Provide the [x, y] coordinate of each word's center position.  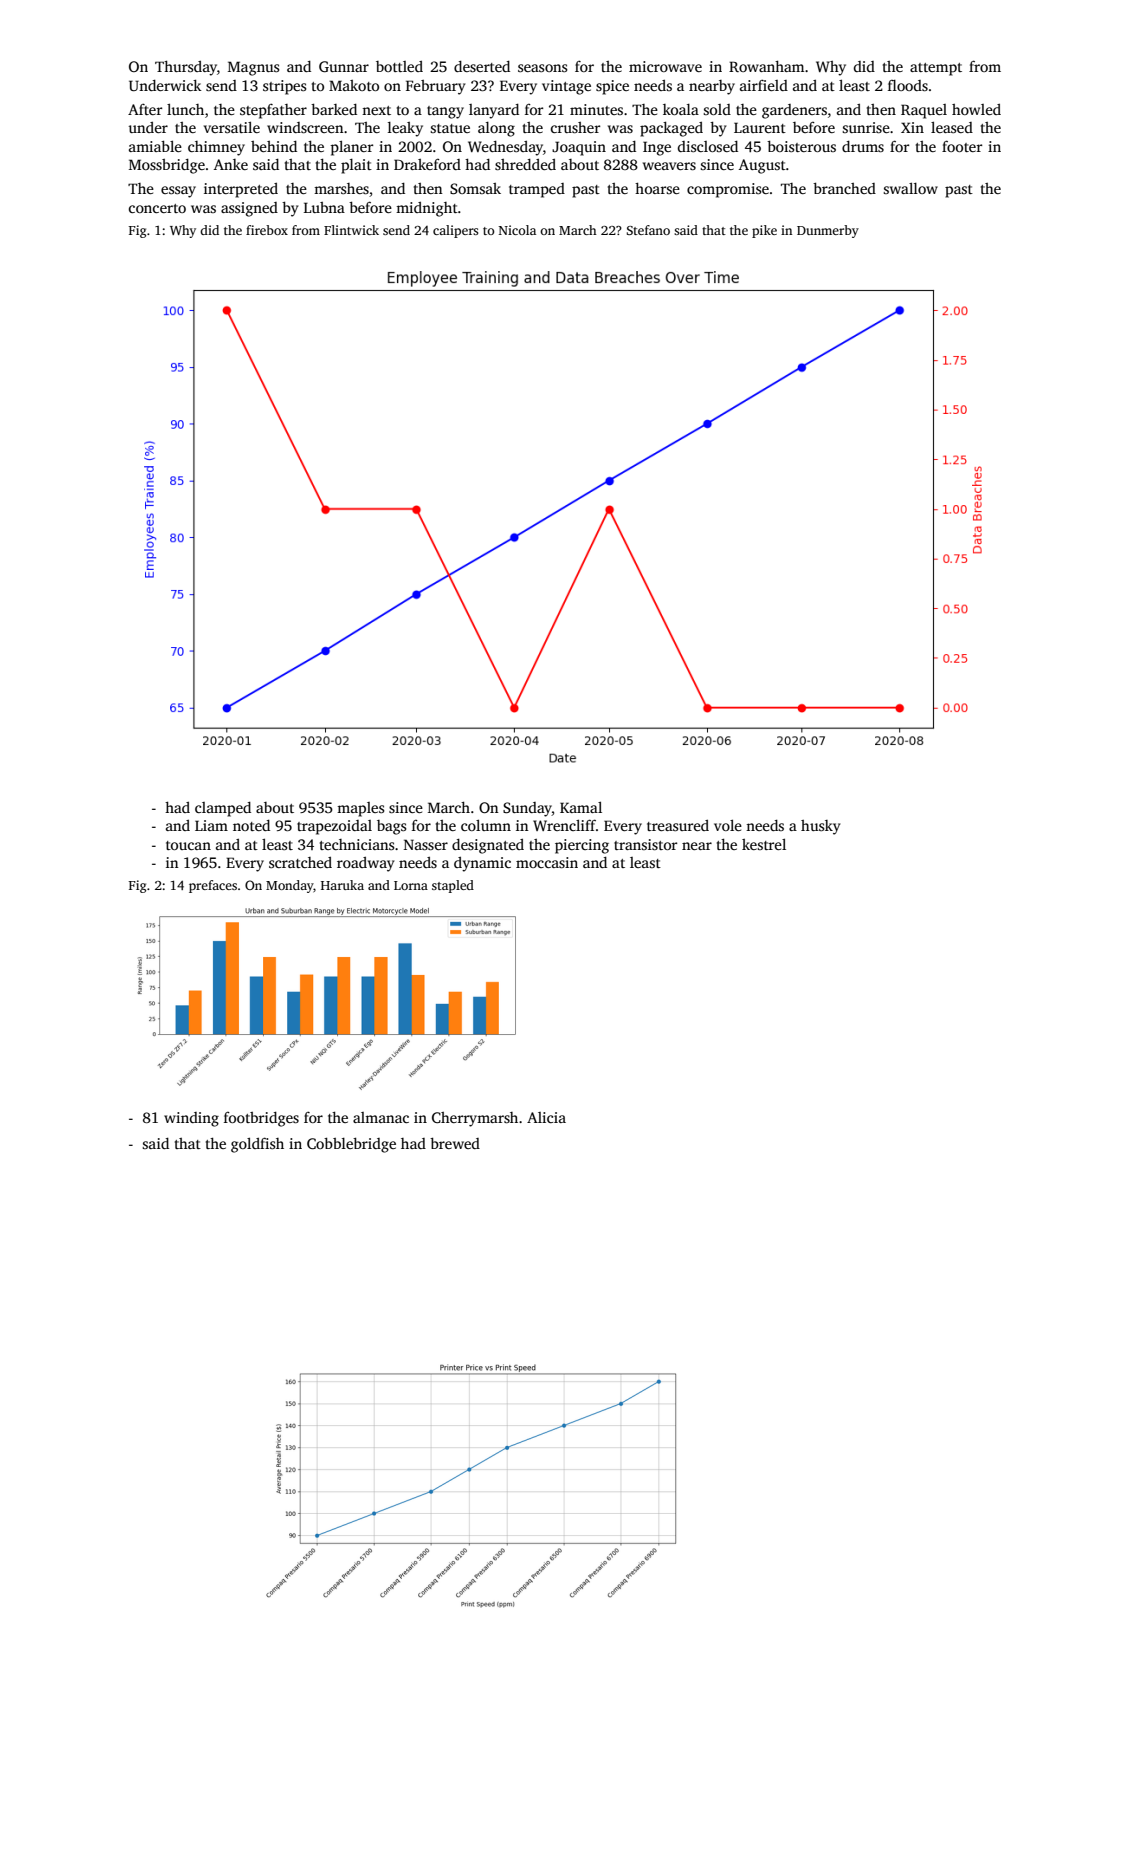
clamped [223, 809]
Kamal [581, 807]
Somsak [475, 188]
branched [844, 188]
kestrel [764, 844]
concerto [157, 208]
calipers [455, 231]
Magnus [254, 68]
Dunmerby [828, 231]
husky [820, 827]
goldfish [257, 1145]
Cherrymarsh [475, 1119]
